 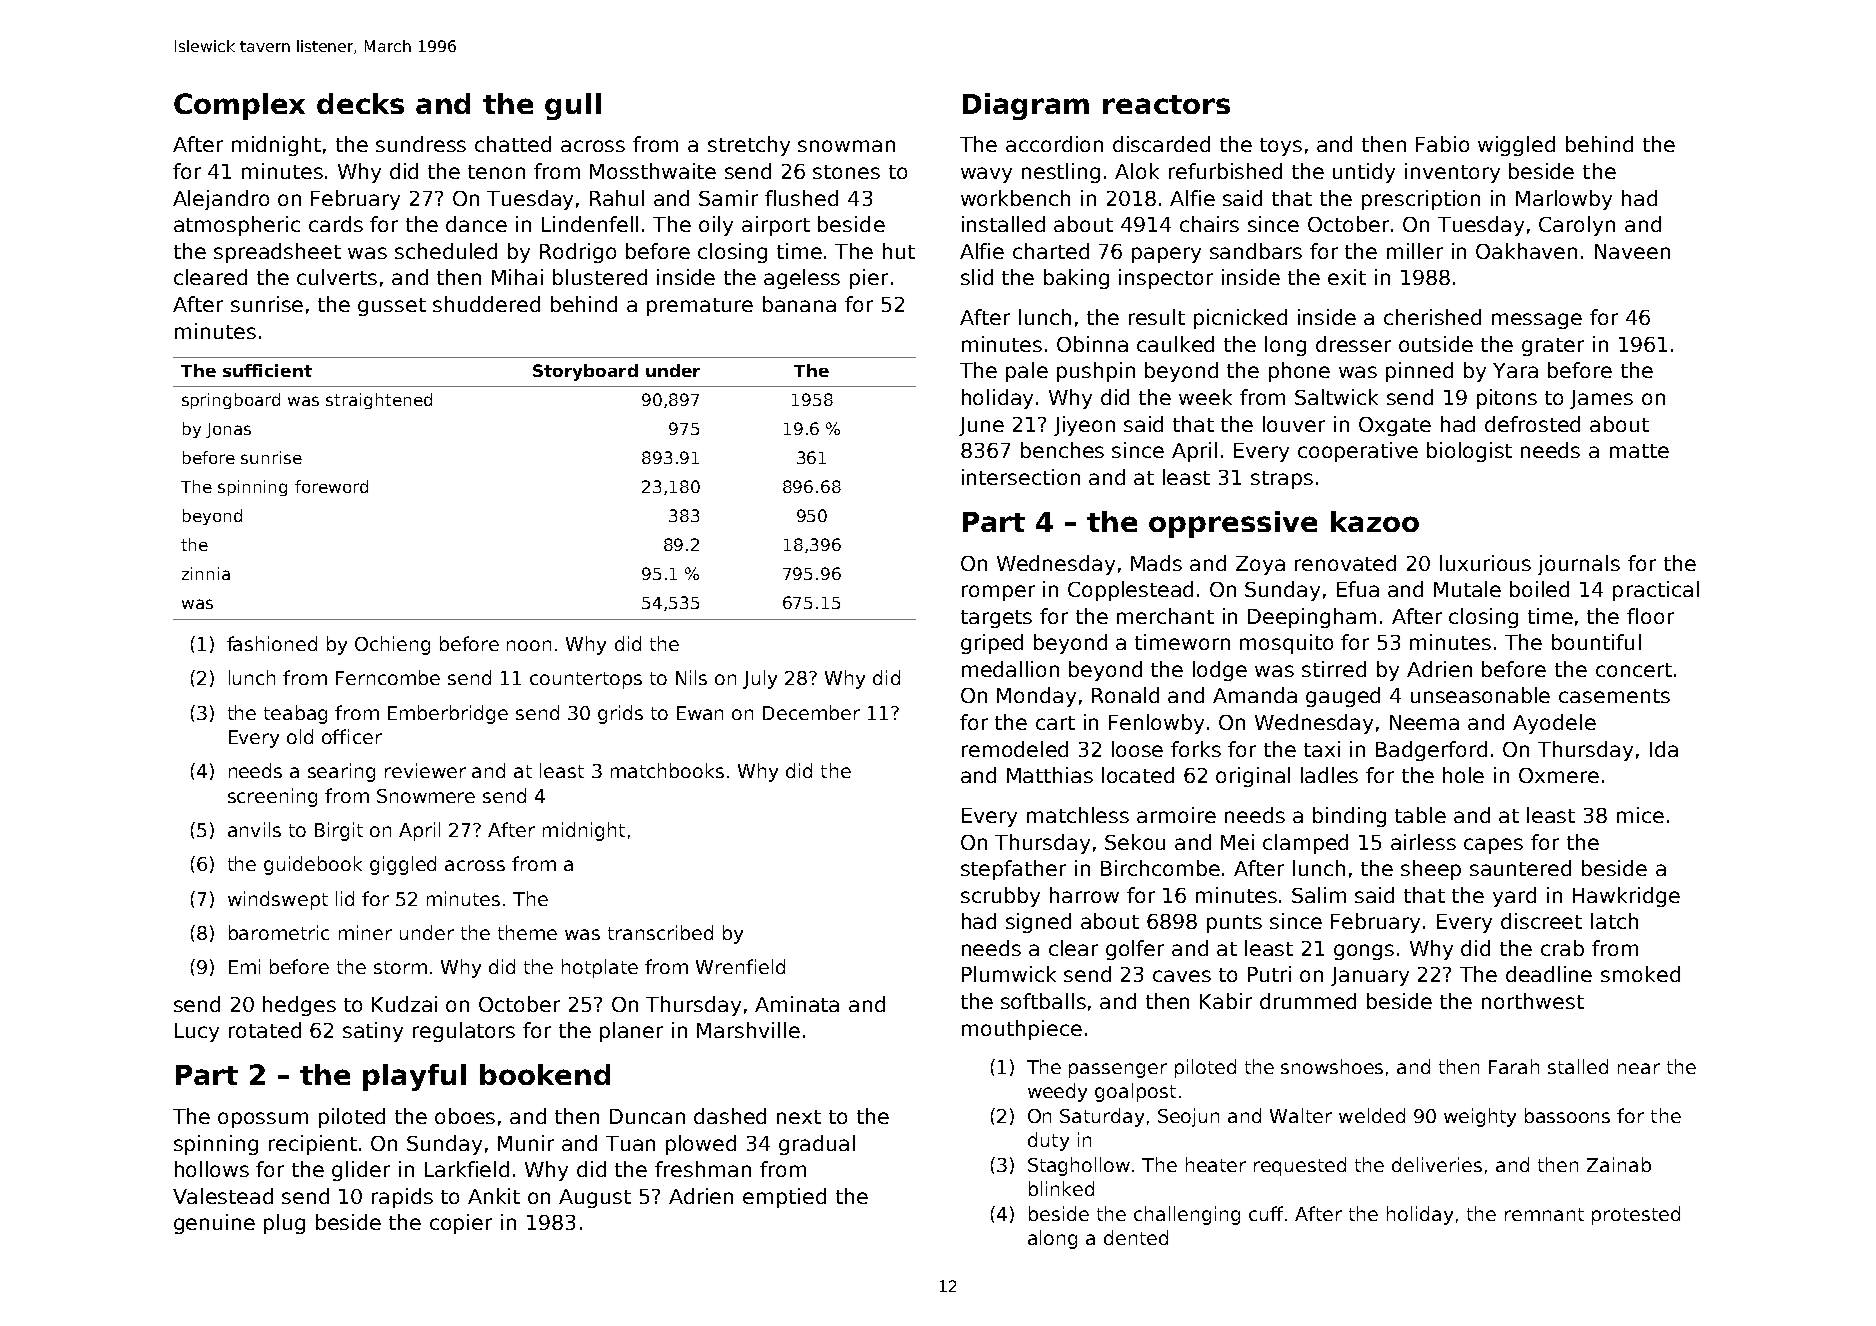 I want to click on Snowmere, so click(x=426, y=796).
